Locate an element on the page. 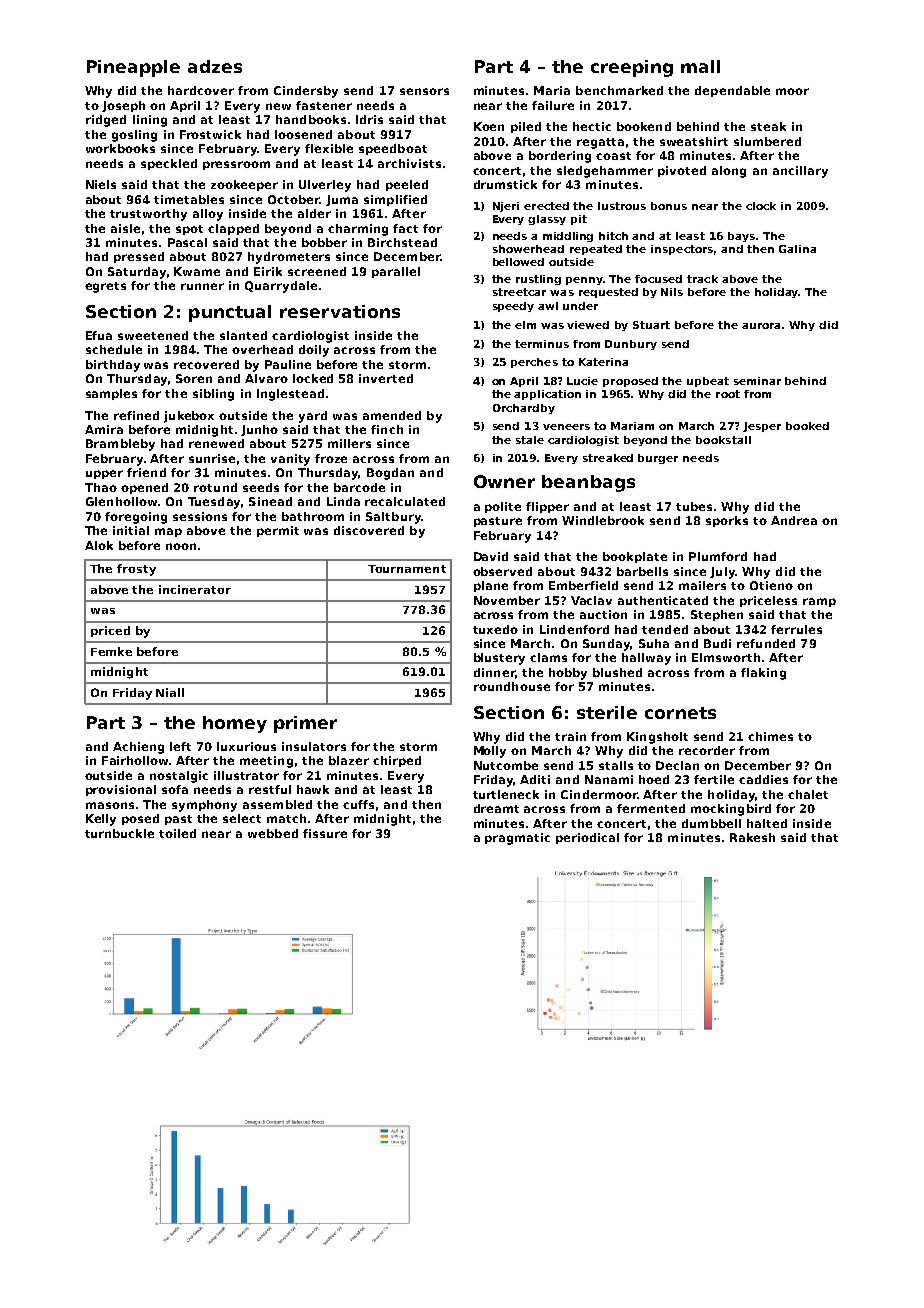 The height and width of the document is (1308, 924). Molly is located at coordinates (490, 752).
